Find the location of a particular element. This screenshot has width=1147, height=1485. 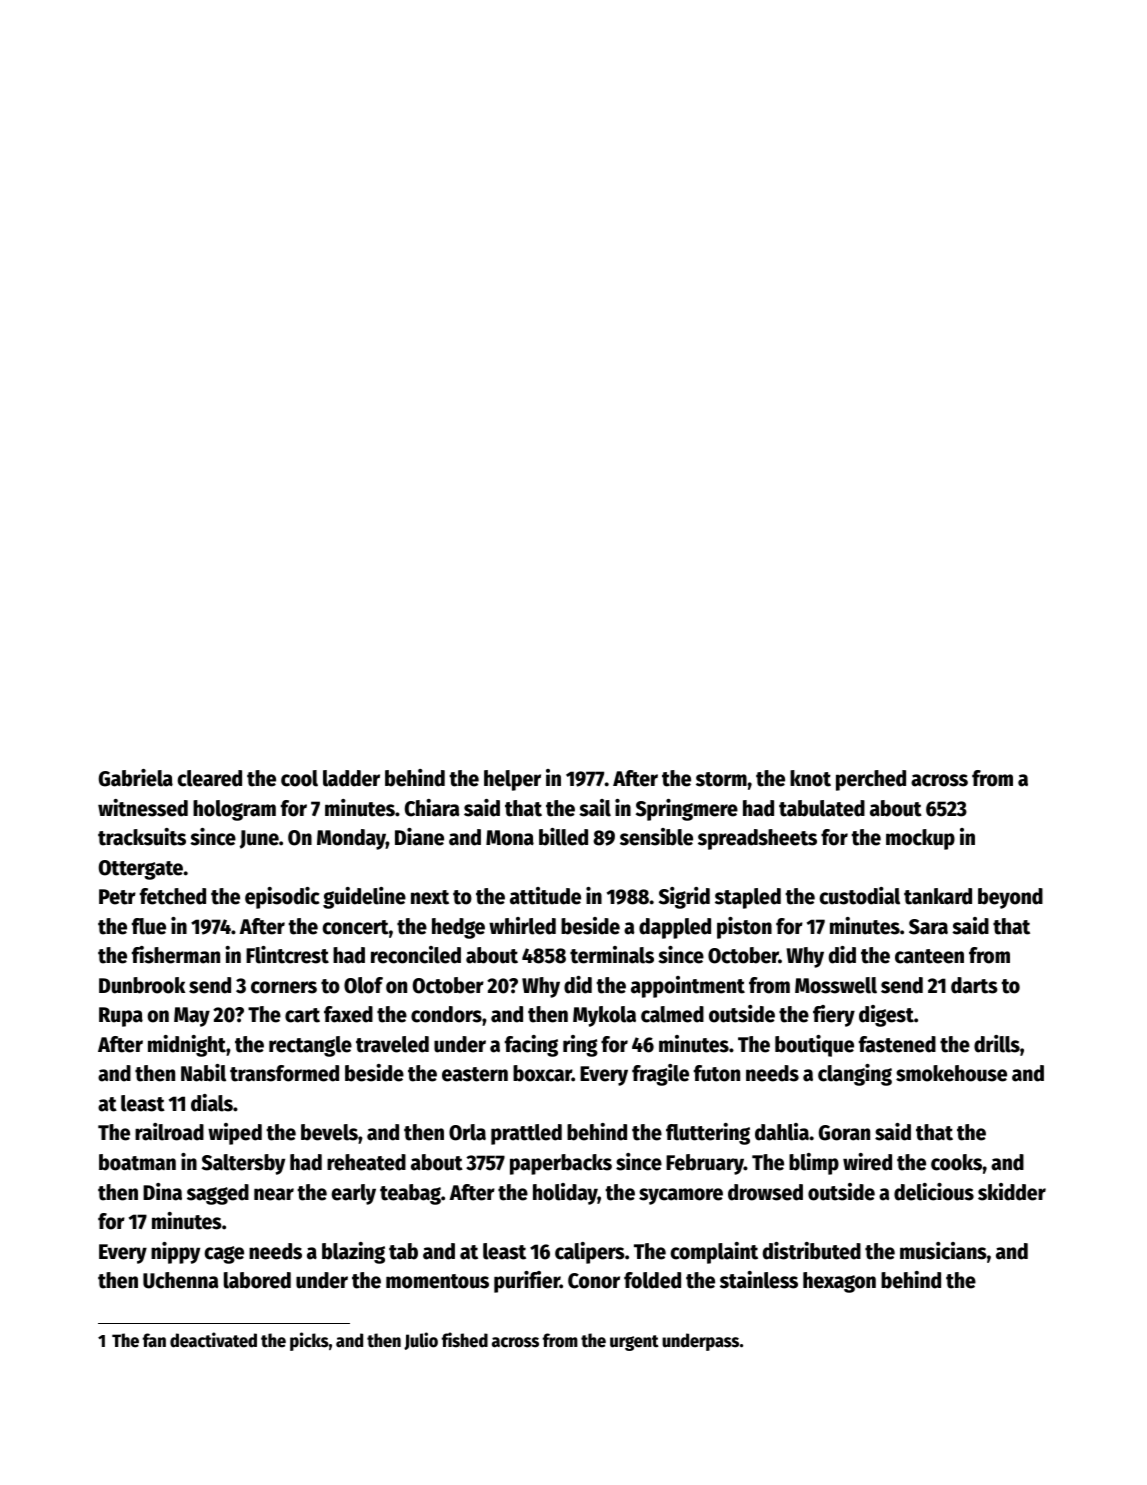

perched is located at coordinates (871, 780).
